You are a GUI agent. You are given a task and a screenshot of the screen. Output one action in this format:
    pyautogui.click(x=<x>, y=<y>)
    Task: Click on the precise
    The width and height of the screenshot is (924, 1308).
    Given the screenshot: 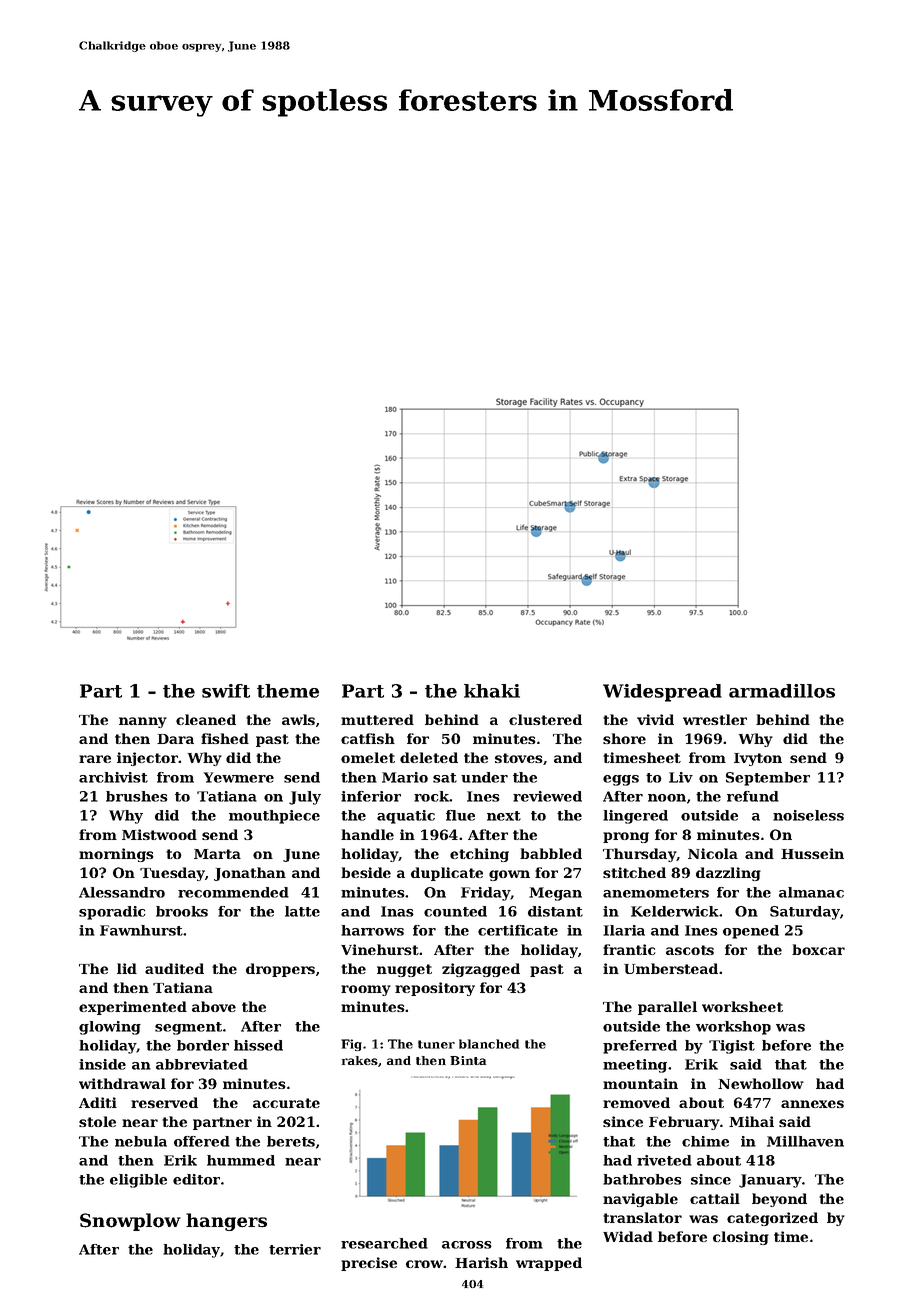 What is the action you would take?
    pyautogui.click(x=369, y=1264)
